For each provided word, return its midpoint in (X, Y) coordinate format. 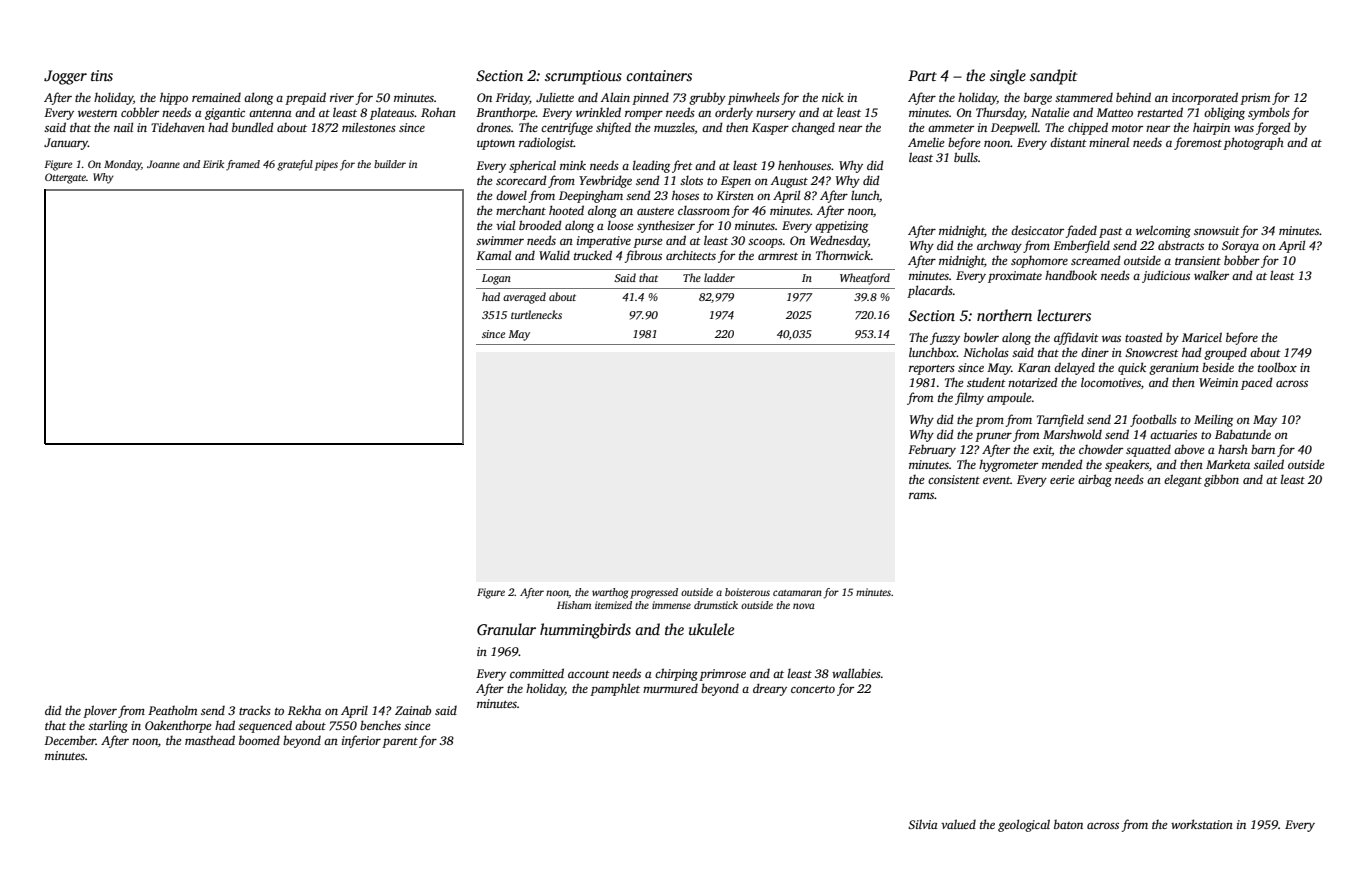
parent (400, 743)
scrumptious (583, 77)
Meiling (1213, 420)
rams (922, 495)
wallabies (856, 673)
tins (102, 75)
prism (1255, 99)
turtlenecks (536, 314)
